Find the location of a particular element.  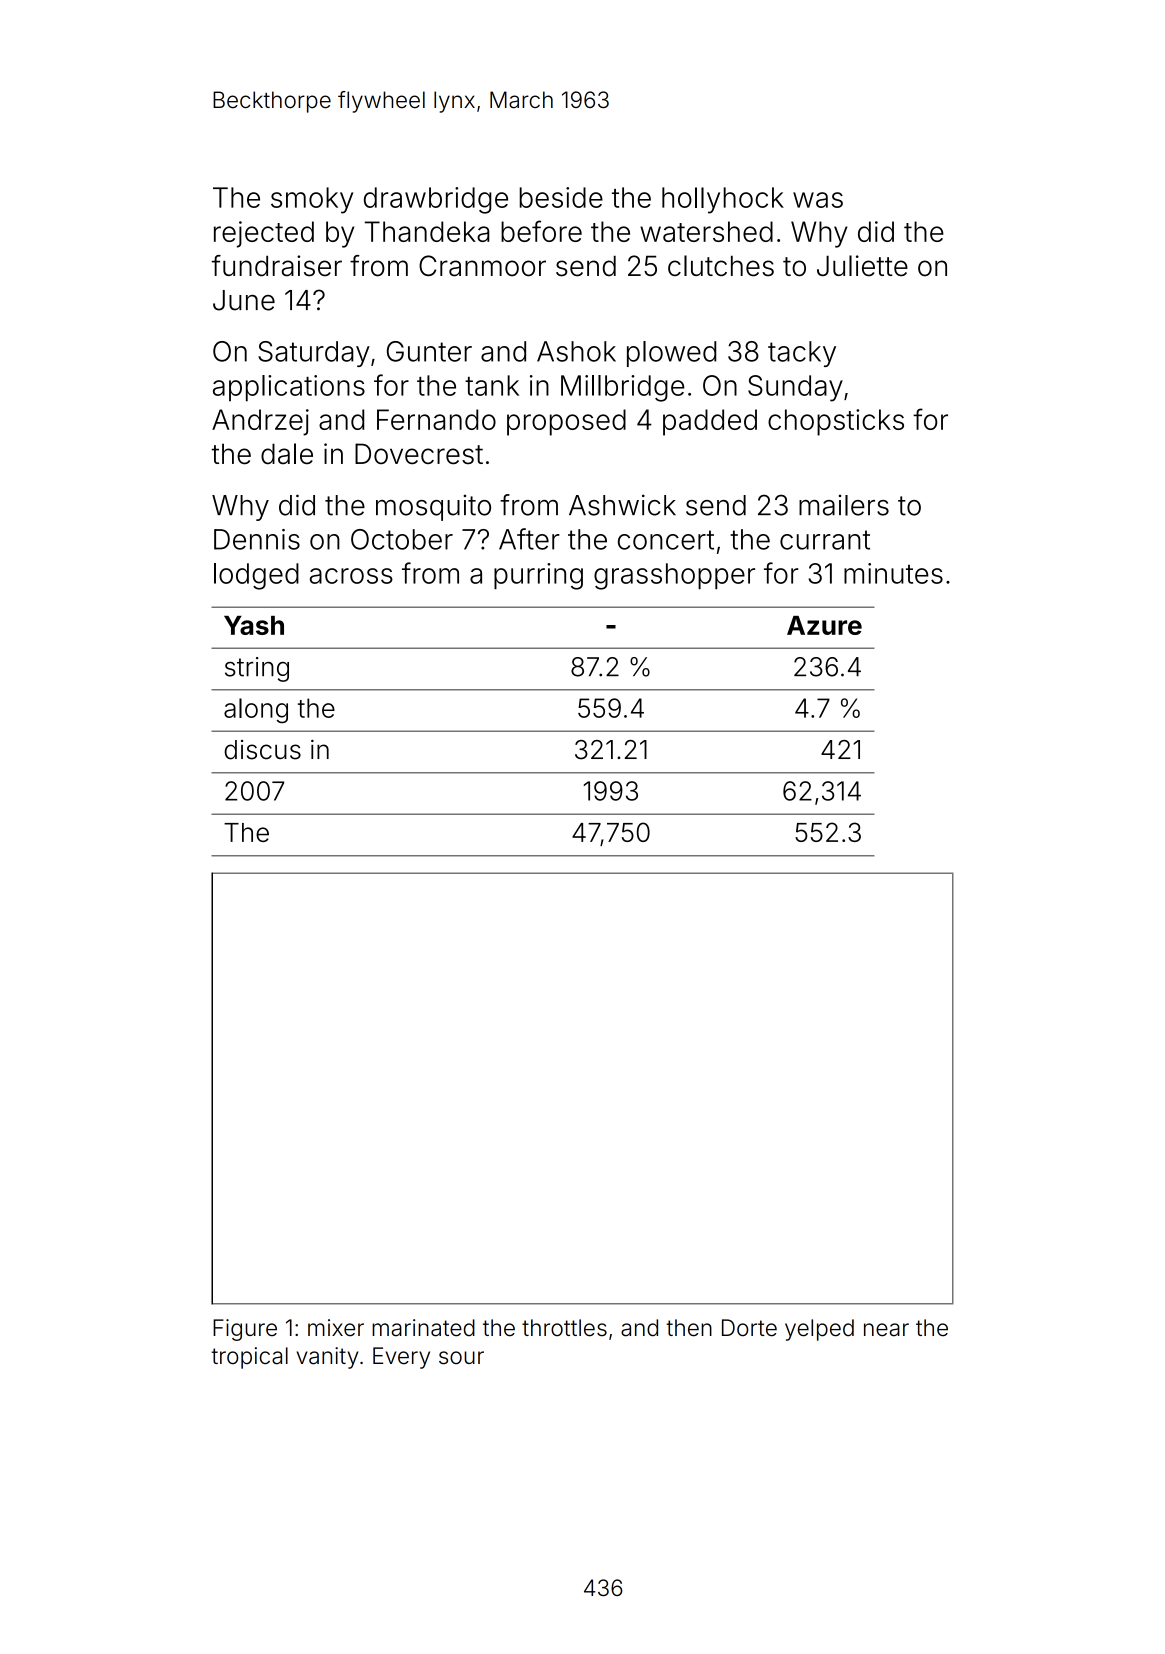

drawbridge is located at coordinates (436, 200).
